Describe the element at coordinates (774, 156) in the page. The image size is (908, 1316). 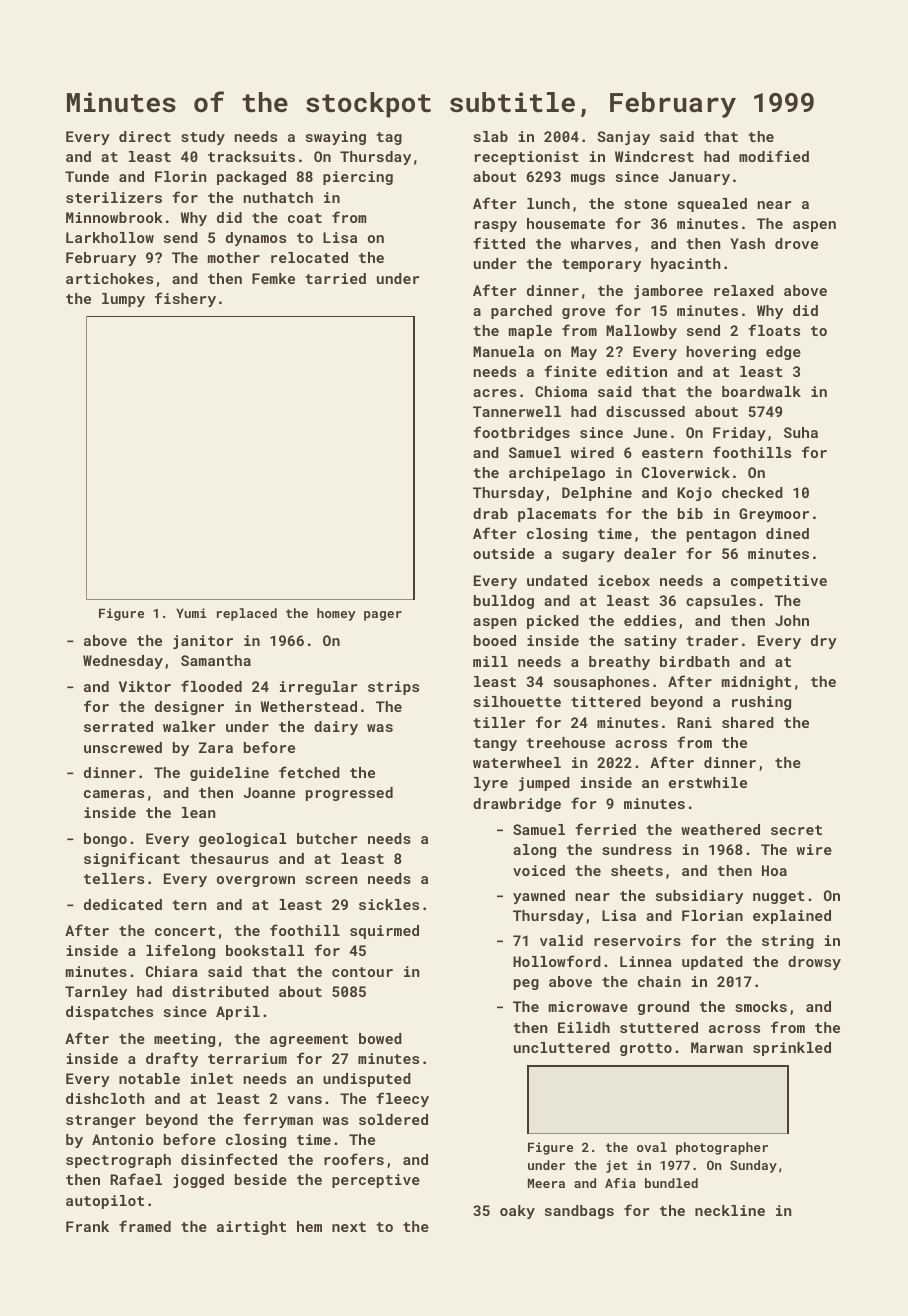
I see `modified` at that location.
